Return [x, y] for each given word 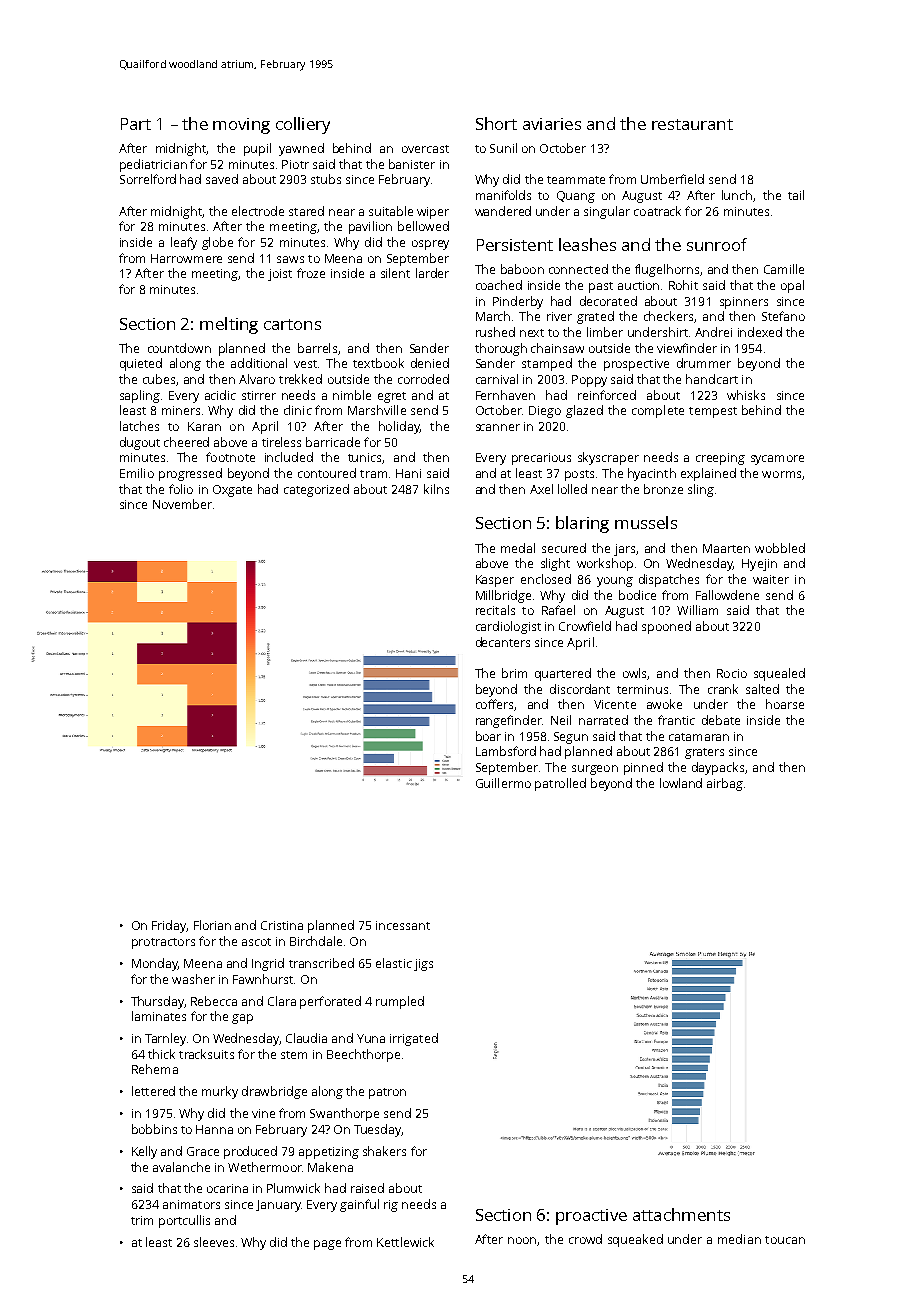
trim [142, 1220]
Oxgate [232, 491]
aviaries [552, 124]
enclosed [546, 579]
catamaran [699, 737]
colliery [303, 125]
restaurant [692, 124]
